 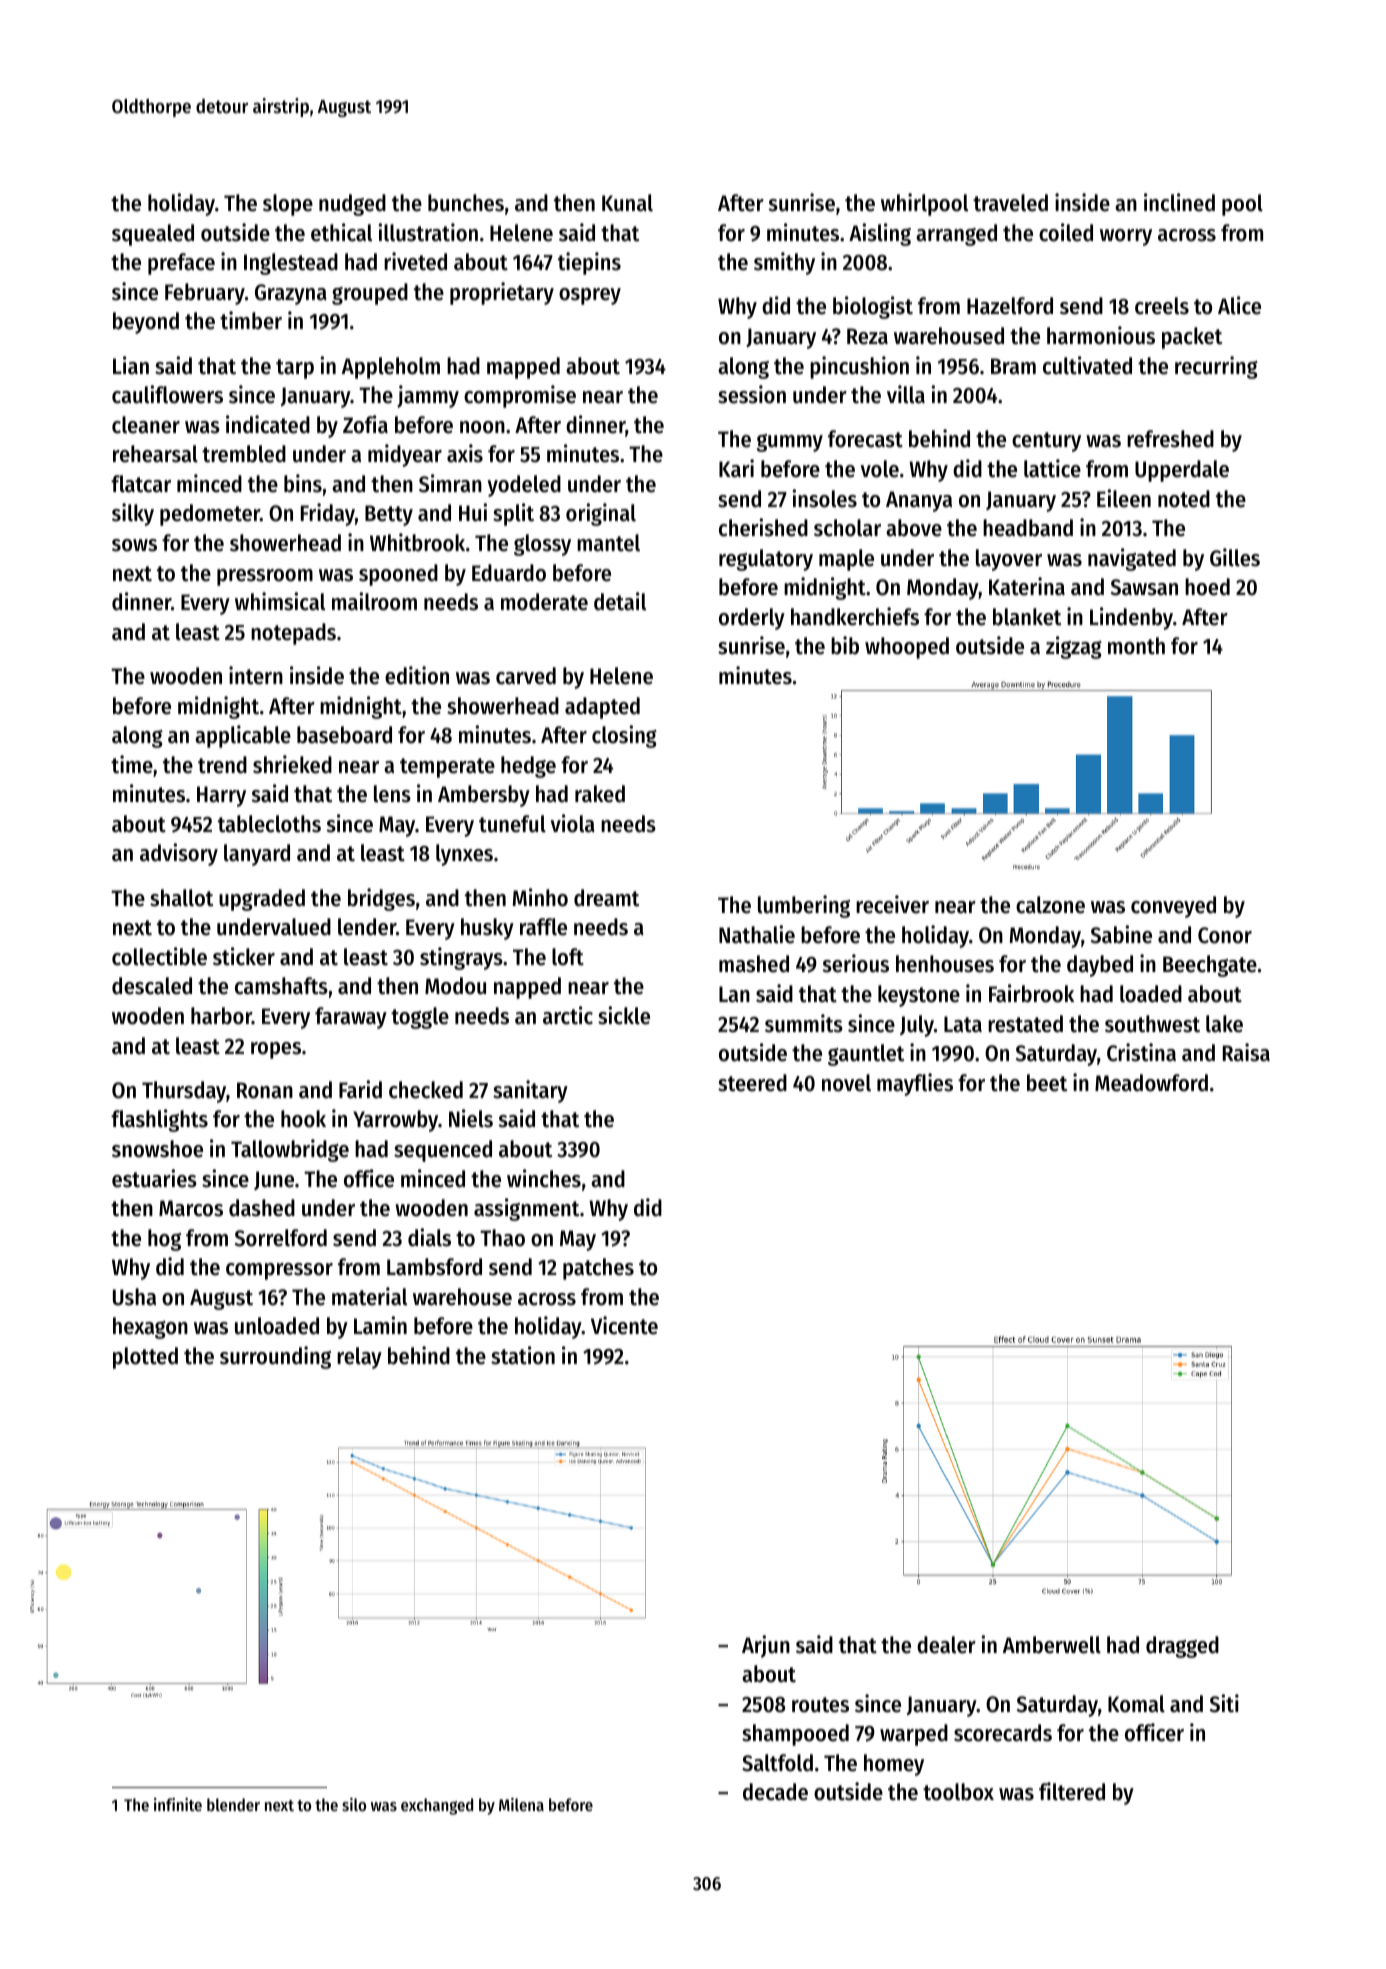 What do you see at coordinates (825, 498) in the screenshot?
I see `insoles` at bounding box center [825, 498].
